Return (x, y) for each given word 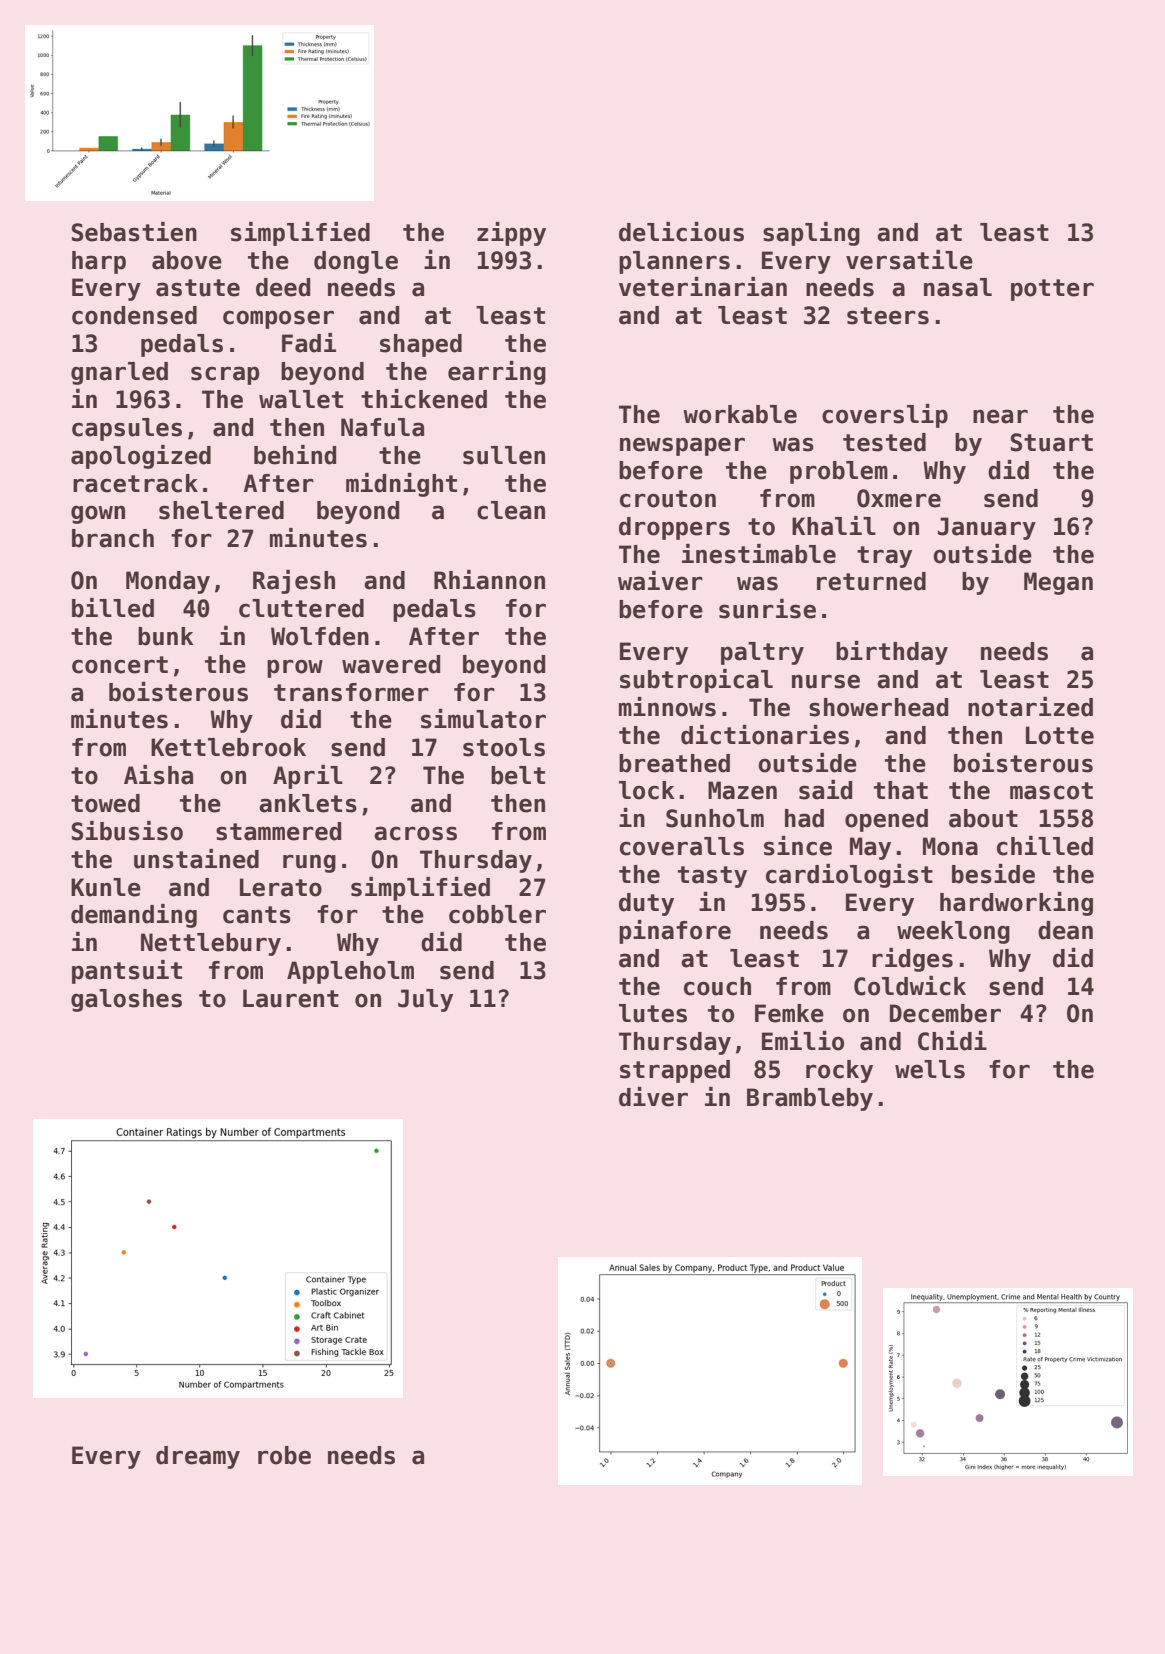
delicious (681, 232)
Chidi (952, 1041)
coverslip (885, 416)
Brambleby (810, 1099)
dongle (356, 262)
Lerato (281, 887)
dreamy (198, 1457)
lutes (653, 1013)
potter (1052, 290)
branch (113, 538)
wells (930, 1069)
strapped (675, 1071)
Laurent (291, 998)
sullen (504, 455)
